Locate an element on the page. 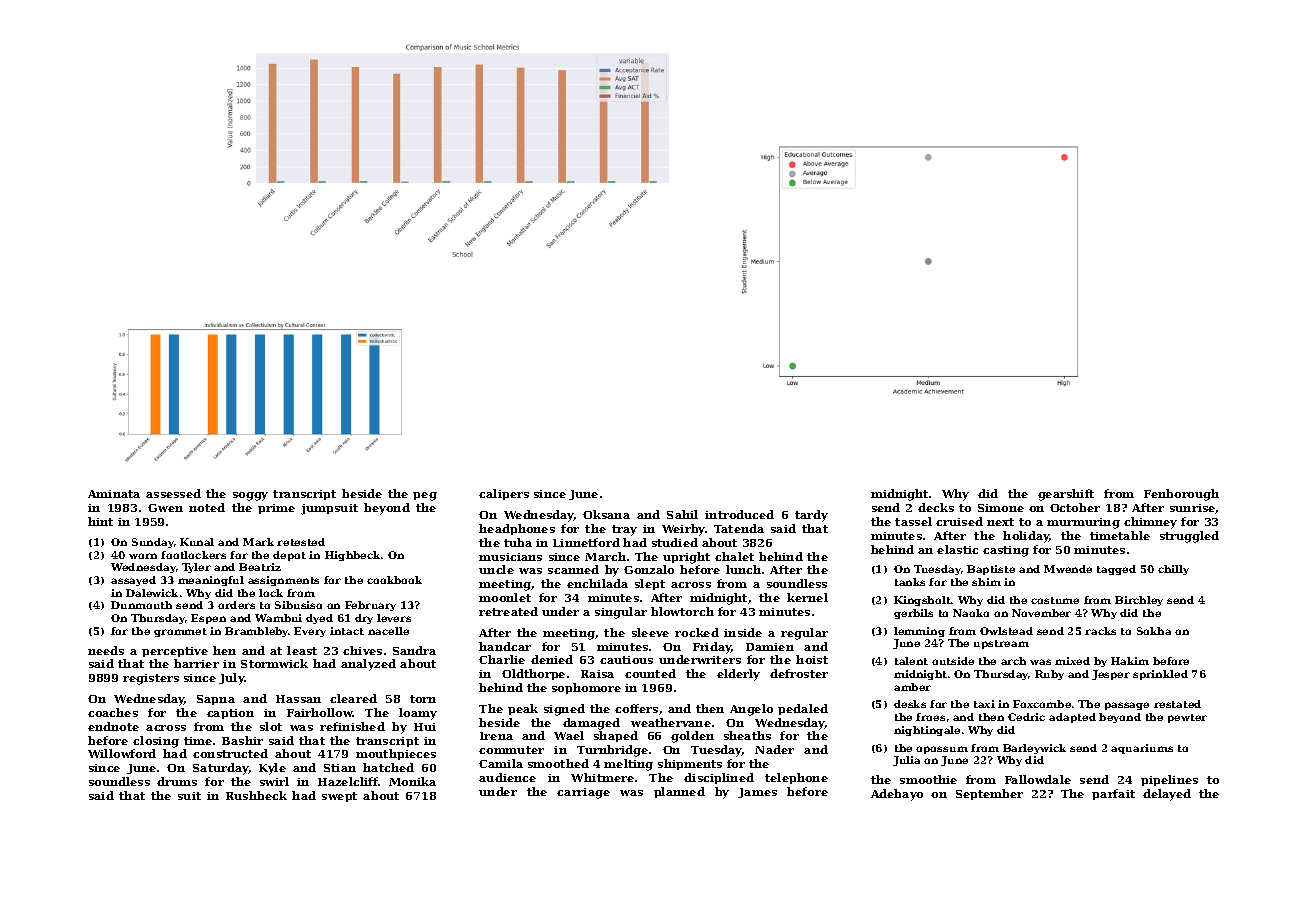  carriage is located at coordinates (583, 793).
